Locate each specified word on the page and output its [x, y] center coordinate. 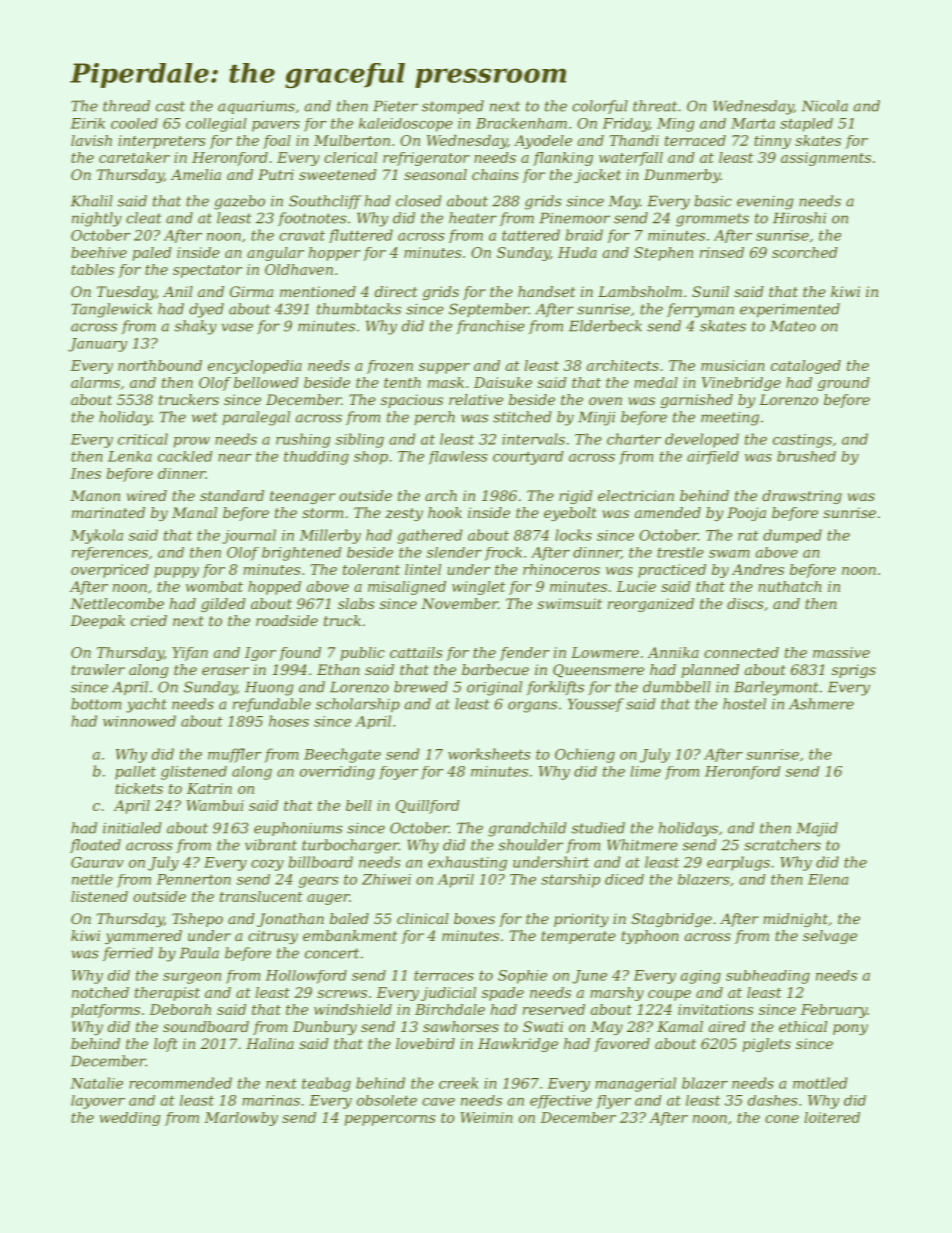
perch [435, 418]
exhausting [467, 863]
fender [524, 654]
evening [765, 203]
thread [126, 106]
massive [841, 652]
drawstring [802, 497]
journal [249, 536]
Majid [817, 829]
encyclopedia [255, 367]
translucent [261, 896]
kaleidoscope [406, 125]
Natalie [96, 1083]
